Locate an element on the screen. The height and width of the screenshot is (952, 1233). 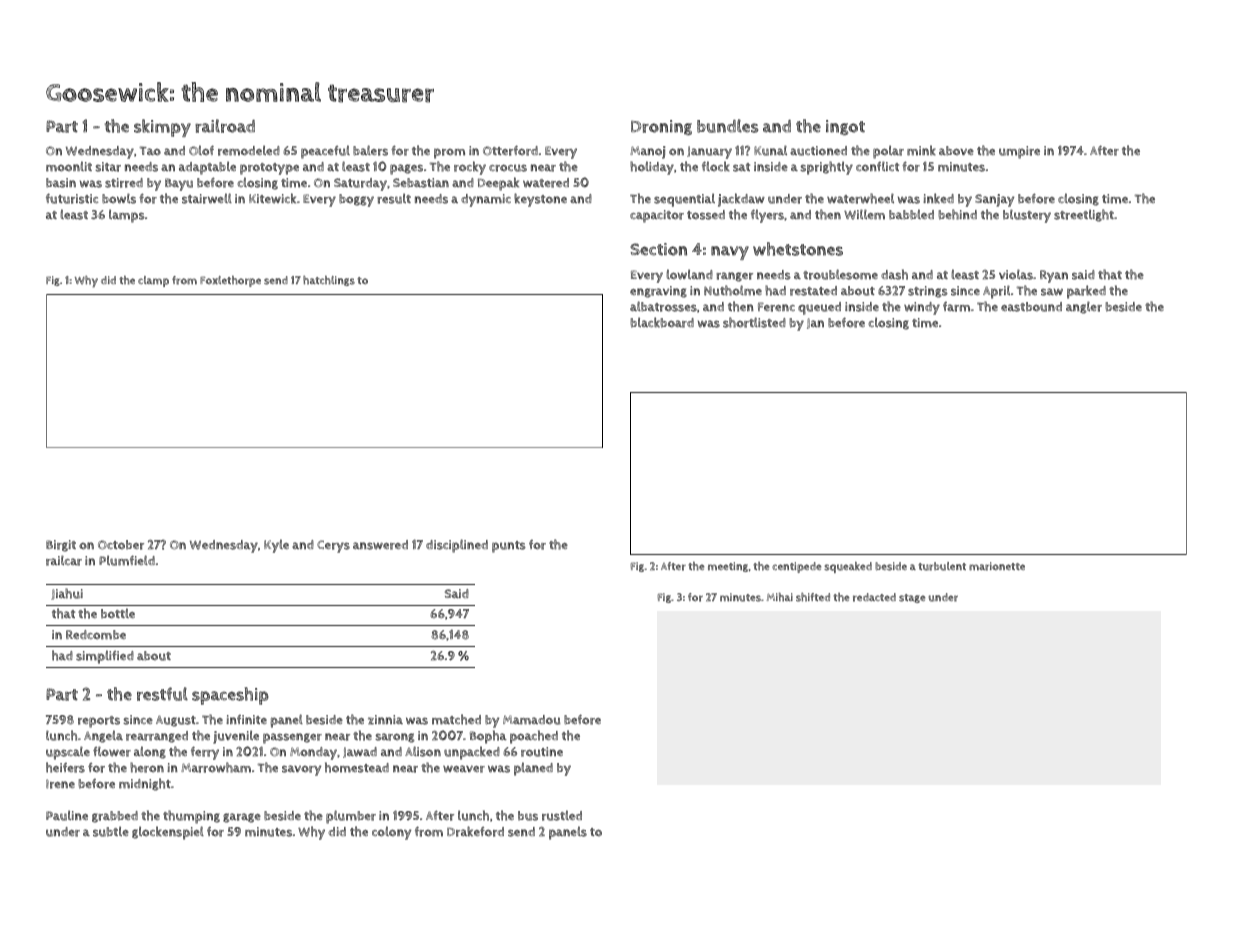
glockenspiel is located at coordinates (168, 833).
